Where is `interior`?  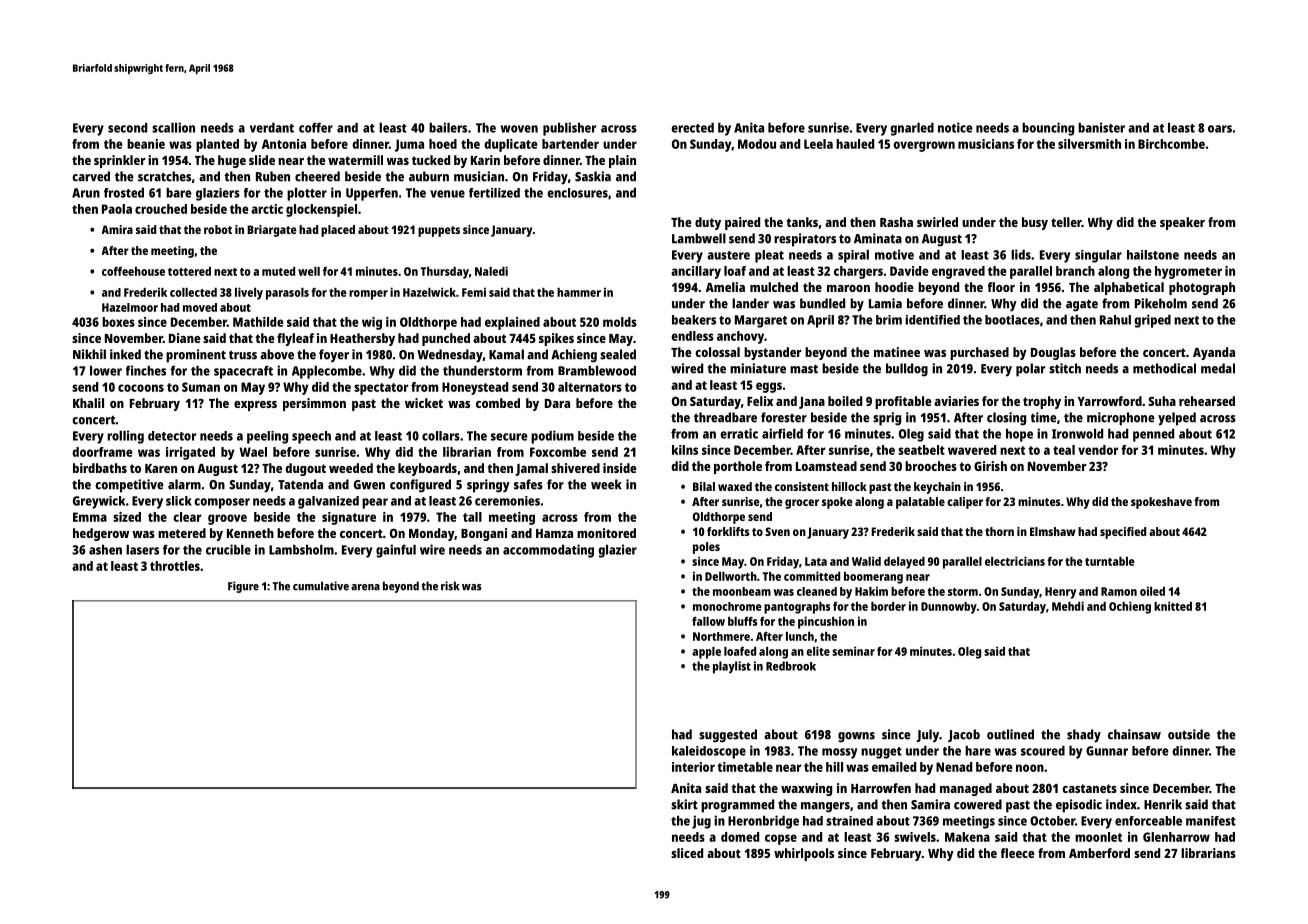 interior is located at coordinates (693, 767).
